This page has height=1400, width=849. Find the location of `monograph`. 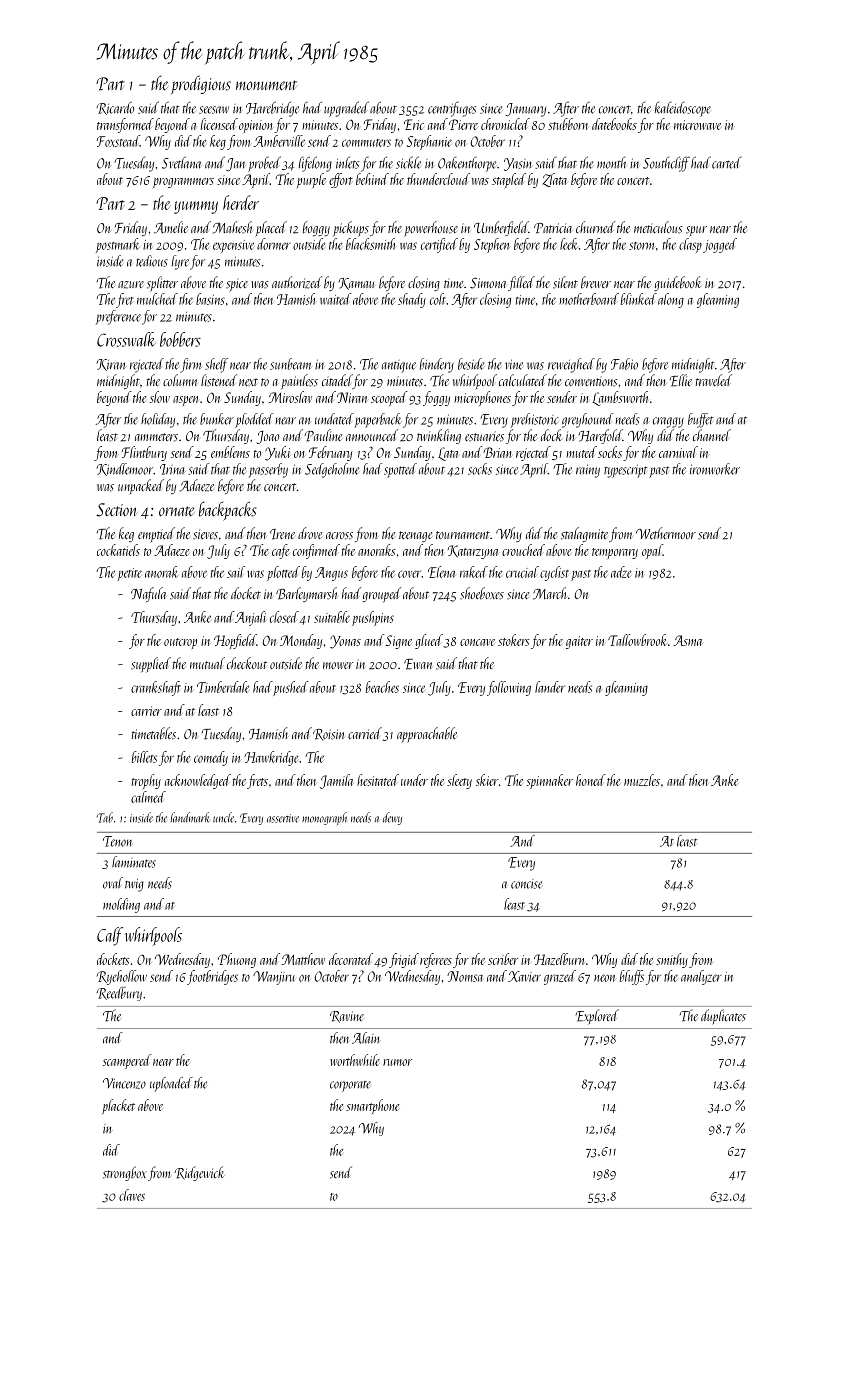

monograph is located at coordinates (324, 818).
